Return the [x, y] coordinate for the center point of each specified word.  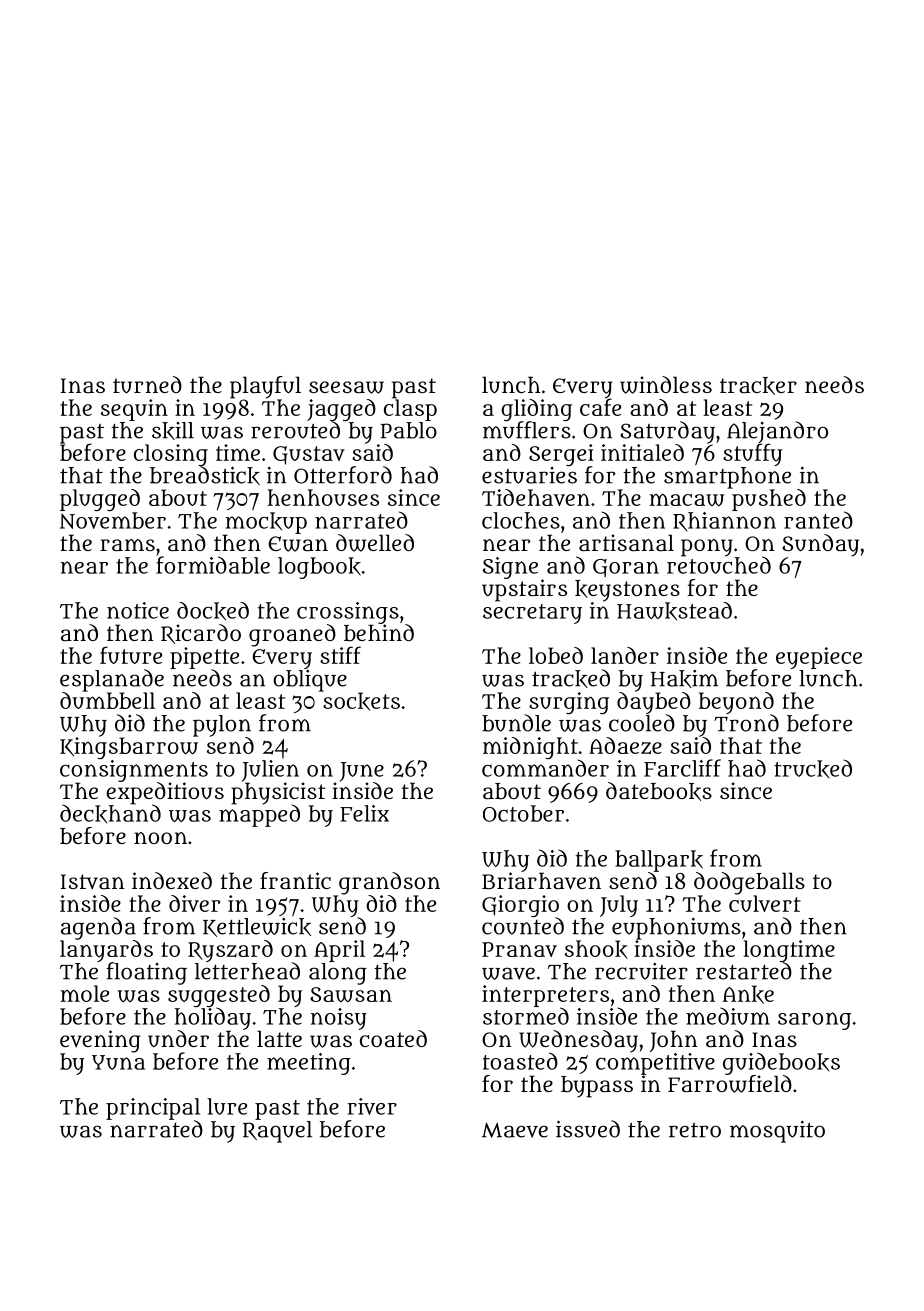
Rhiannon [724, 522]
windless [666, 385]
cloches [521, 520]
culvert [765, 903]
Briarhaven [541, 881]
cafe [600, 407]
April [339, 951]
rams [127, 545]
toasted [520, 1061]
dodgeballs [749, 883]
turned [147, 385]
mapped [259, 815]
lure [227, 1106]
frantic [295, 880]
